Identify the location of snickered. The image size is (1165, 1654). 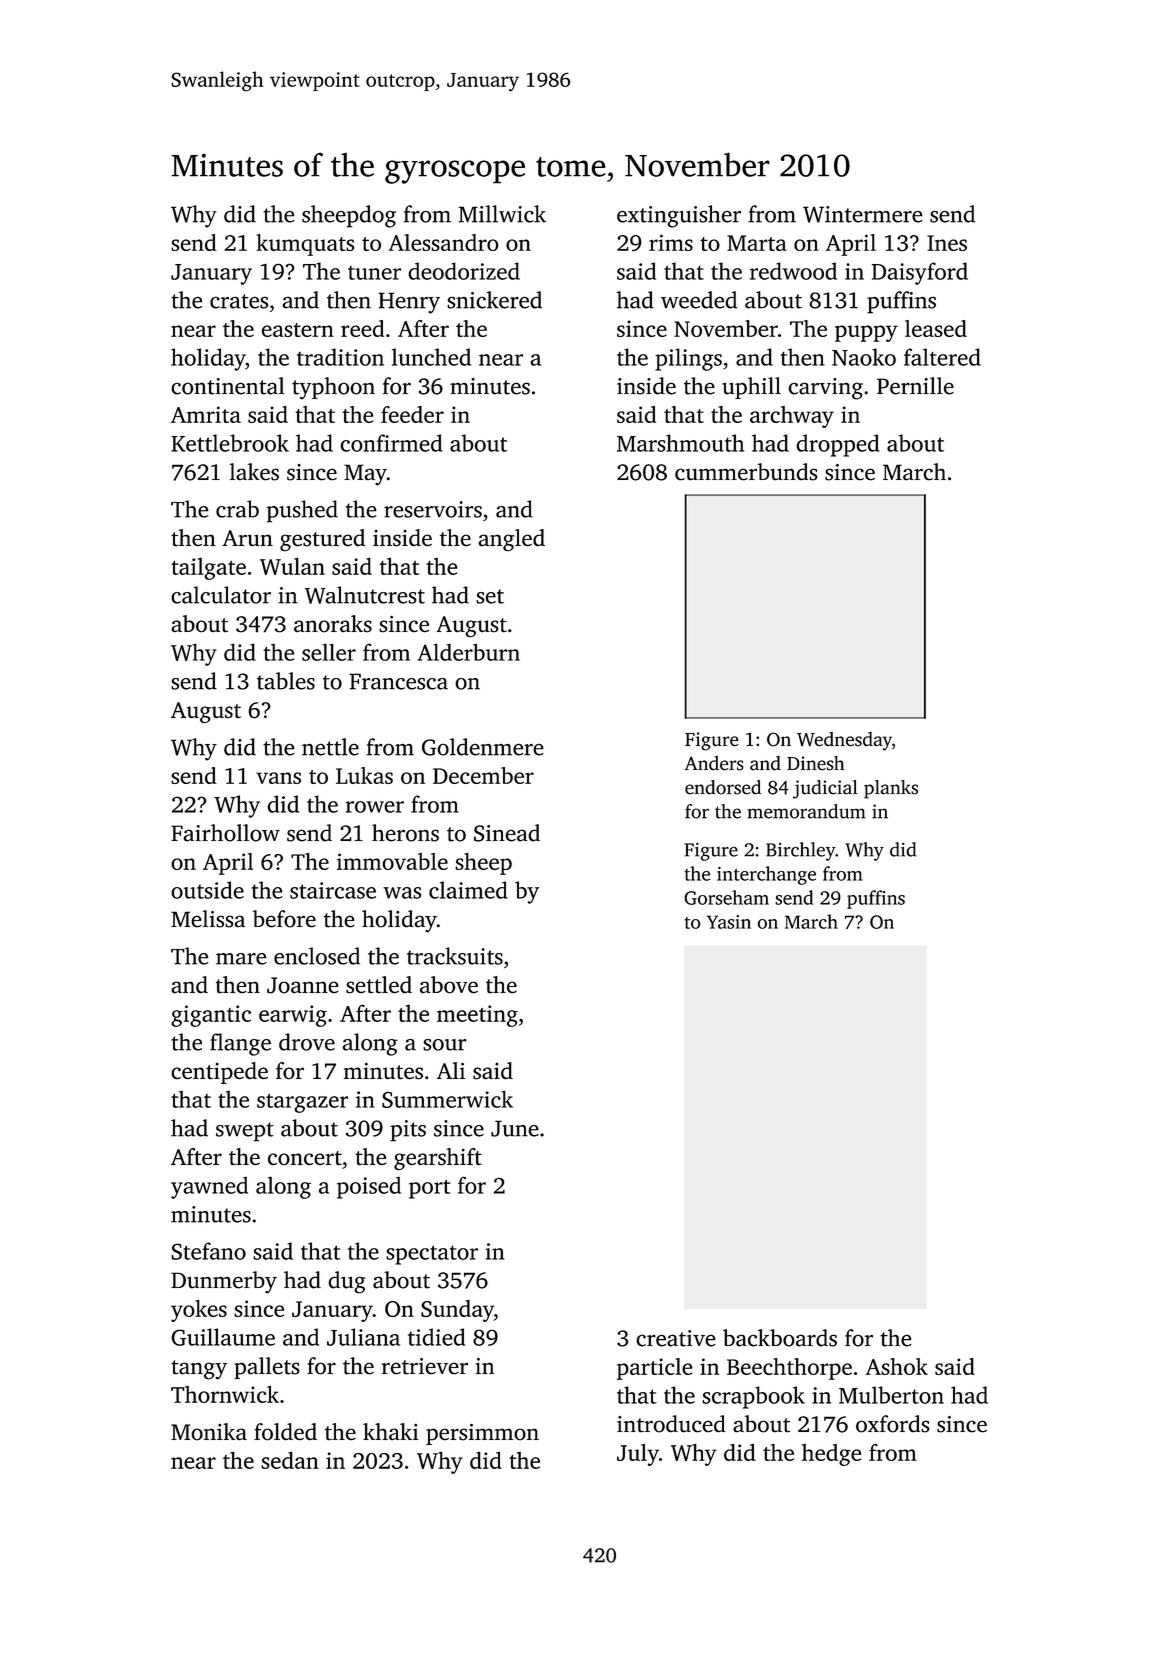
(494, 300).
